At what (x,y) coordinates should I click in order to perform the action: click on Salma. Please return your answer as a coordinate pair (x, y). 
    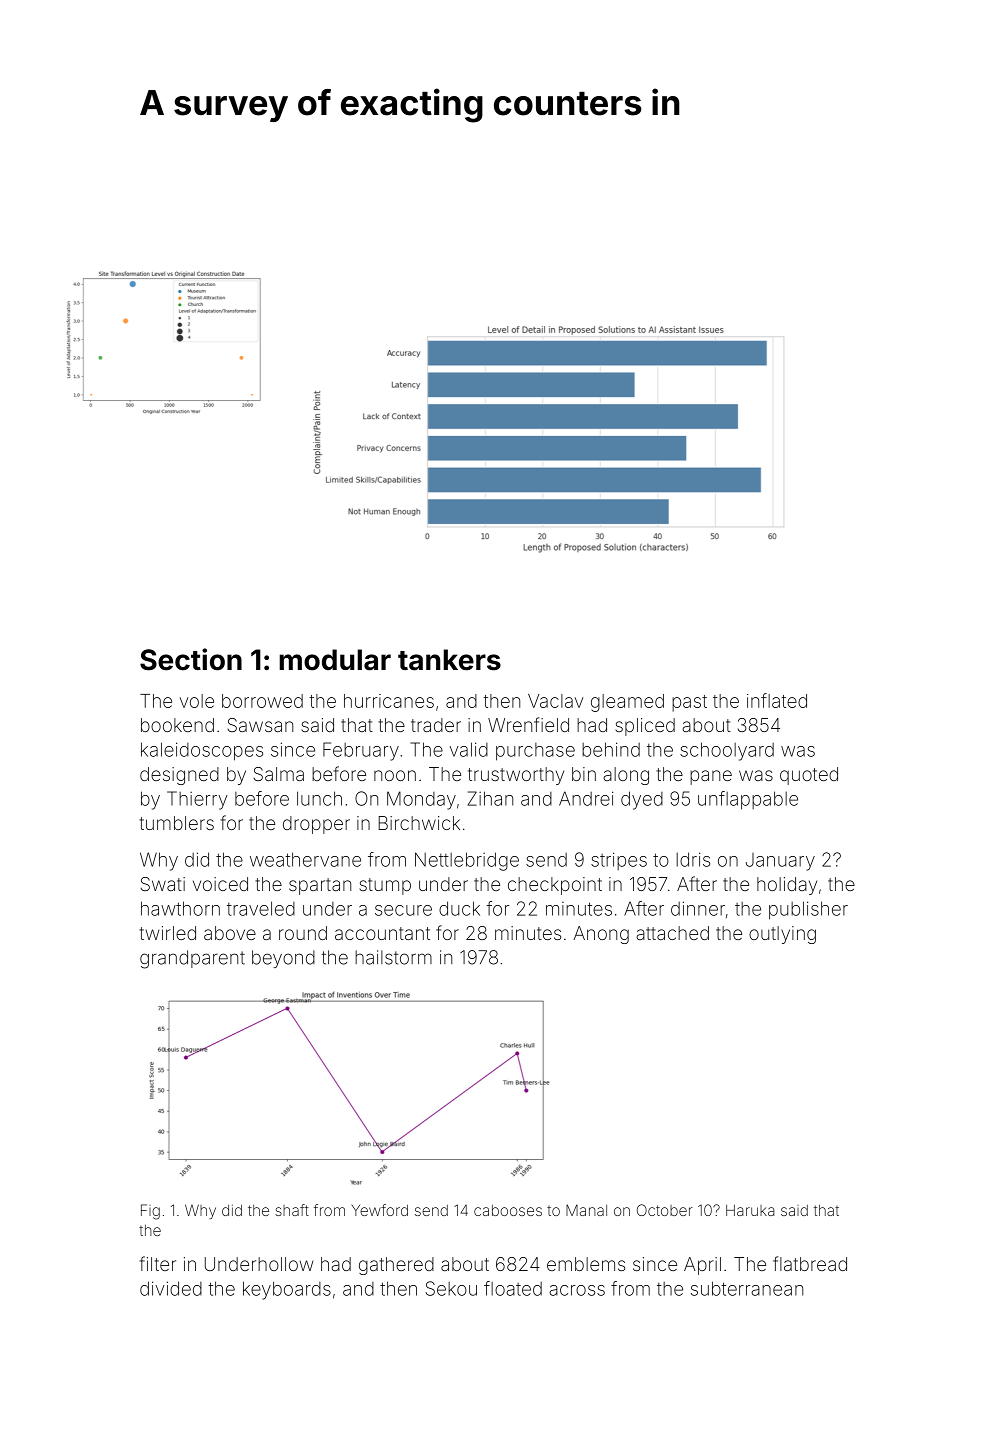
    Looking at the image, I should click on (279, 774).
